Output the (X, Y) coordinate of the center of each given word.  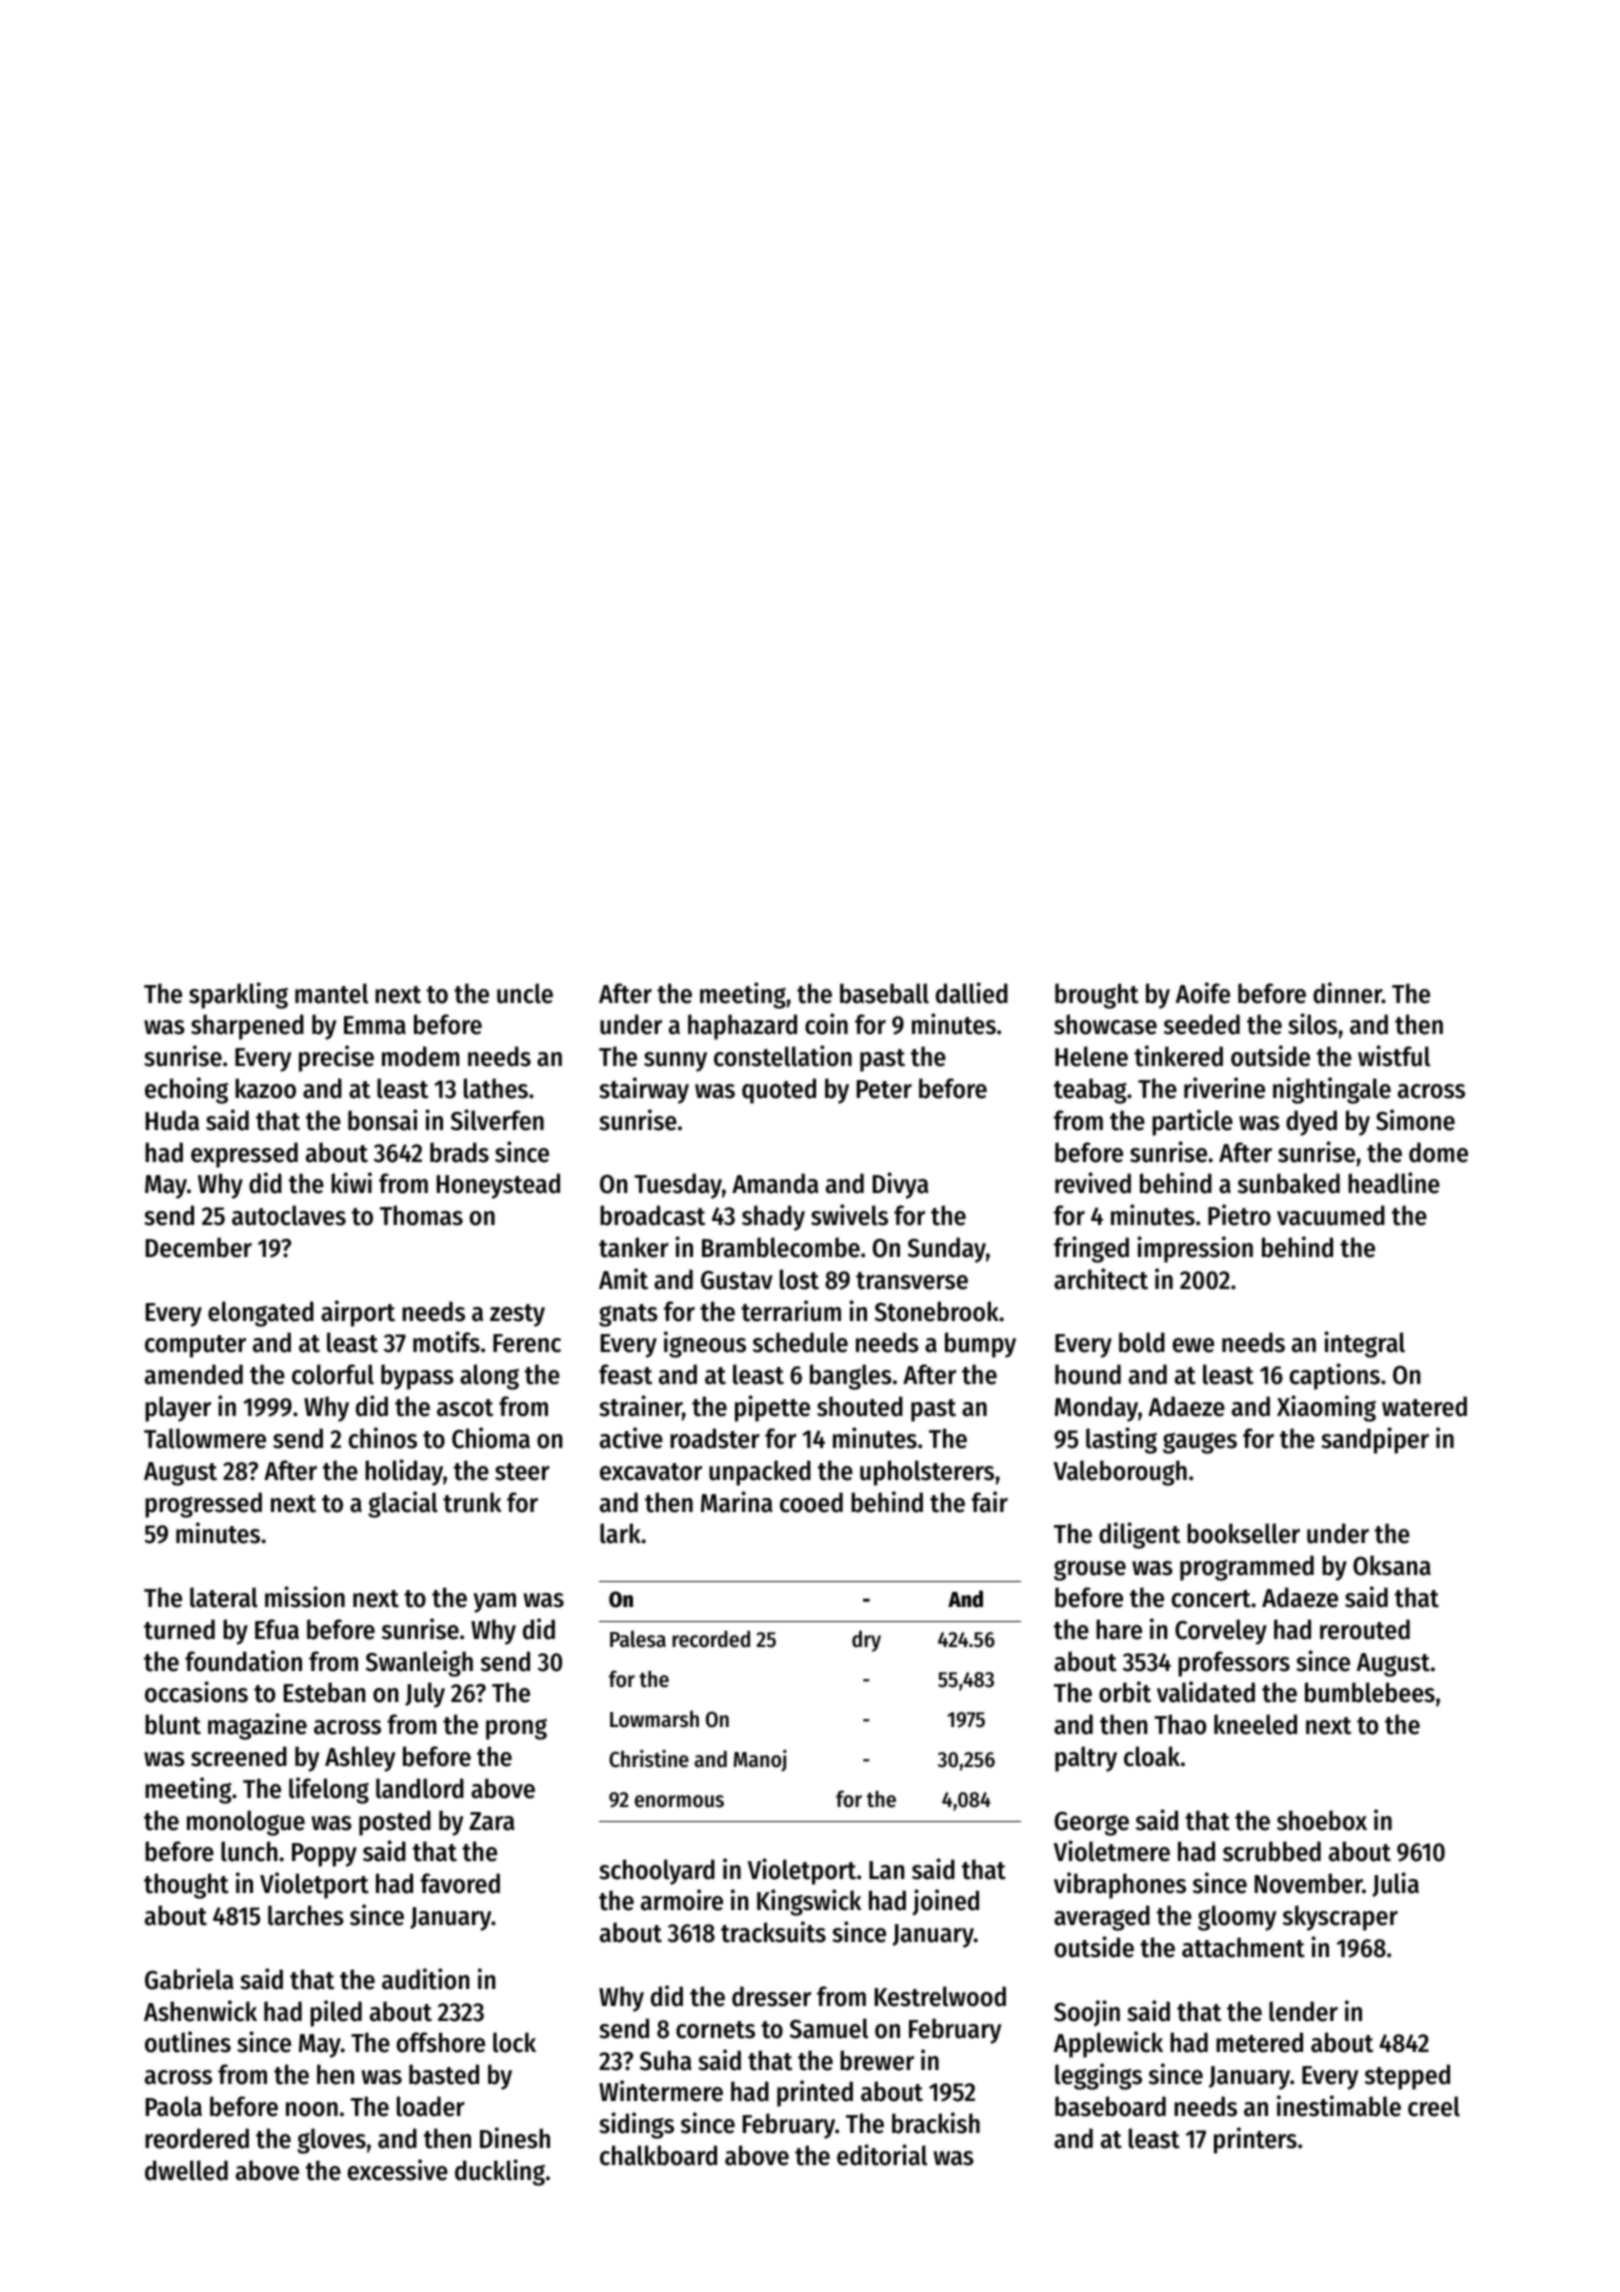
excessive (398, 2170)
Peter (884, 1089)
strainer (640, 1406)
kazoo (265, 1088)
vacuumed (1331, 1215)
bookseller (1243, 1533)
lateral (224, 1597)
